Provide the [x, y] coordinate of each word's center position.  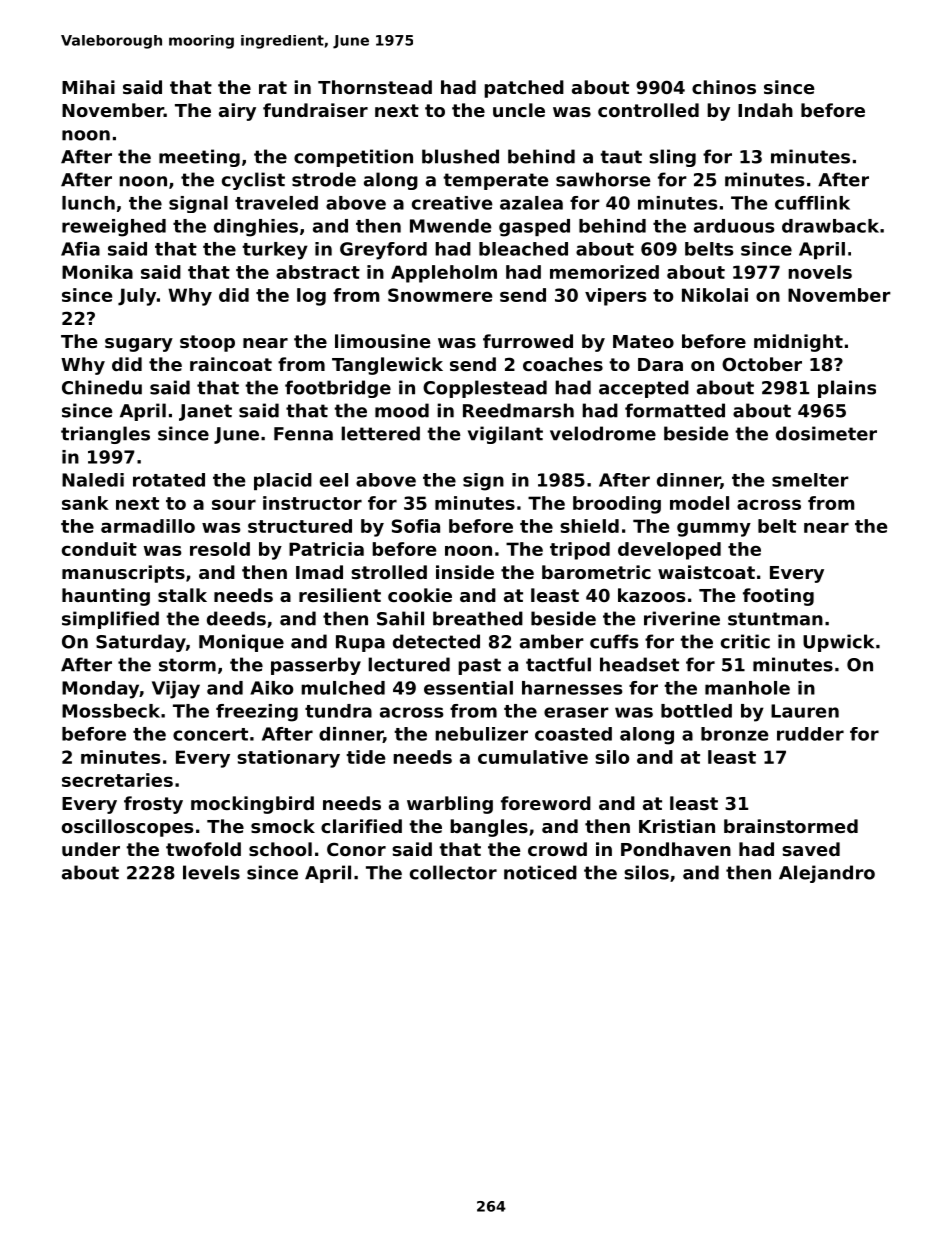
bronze [735, 734]
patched [524, 89]
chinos [724, 87]
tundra [338, 711]
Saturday [141, 643]
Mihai [88, 87]
